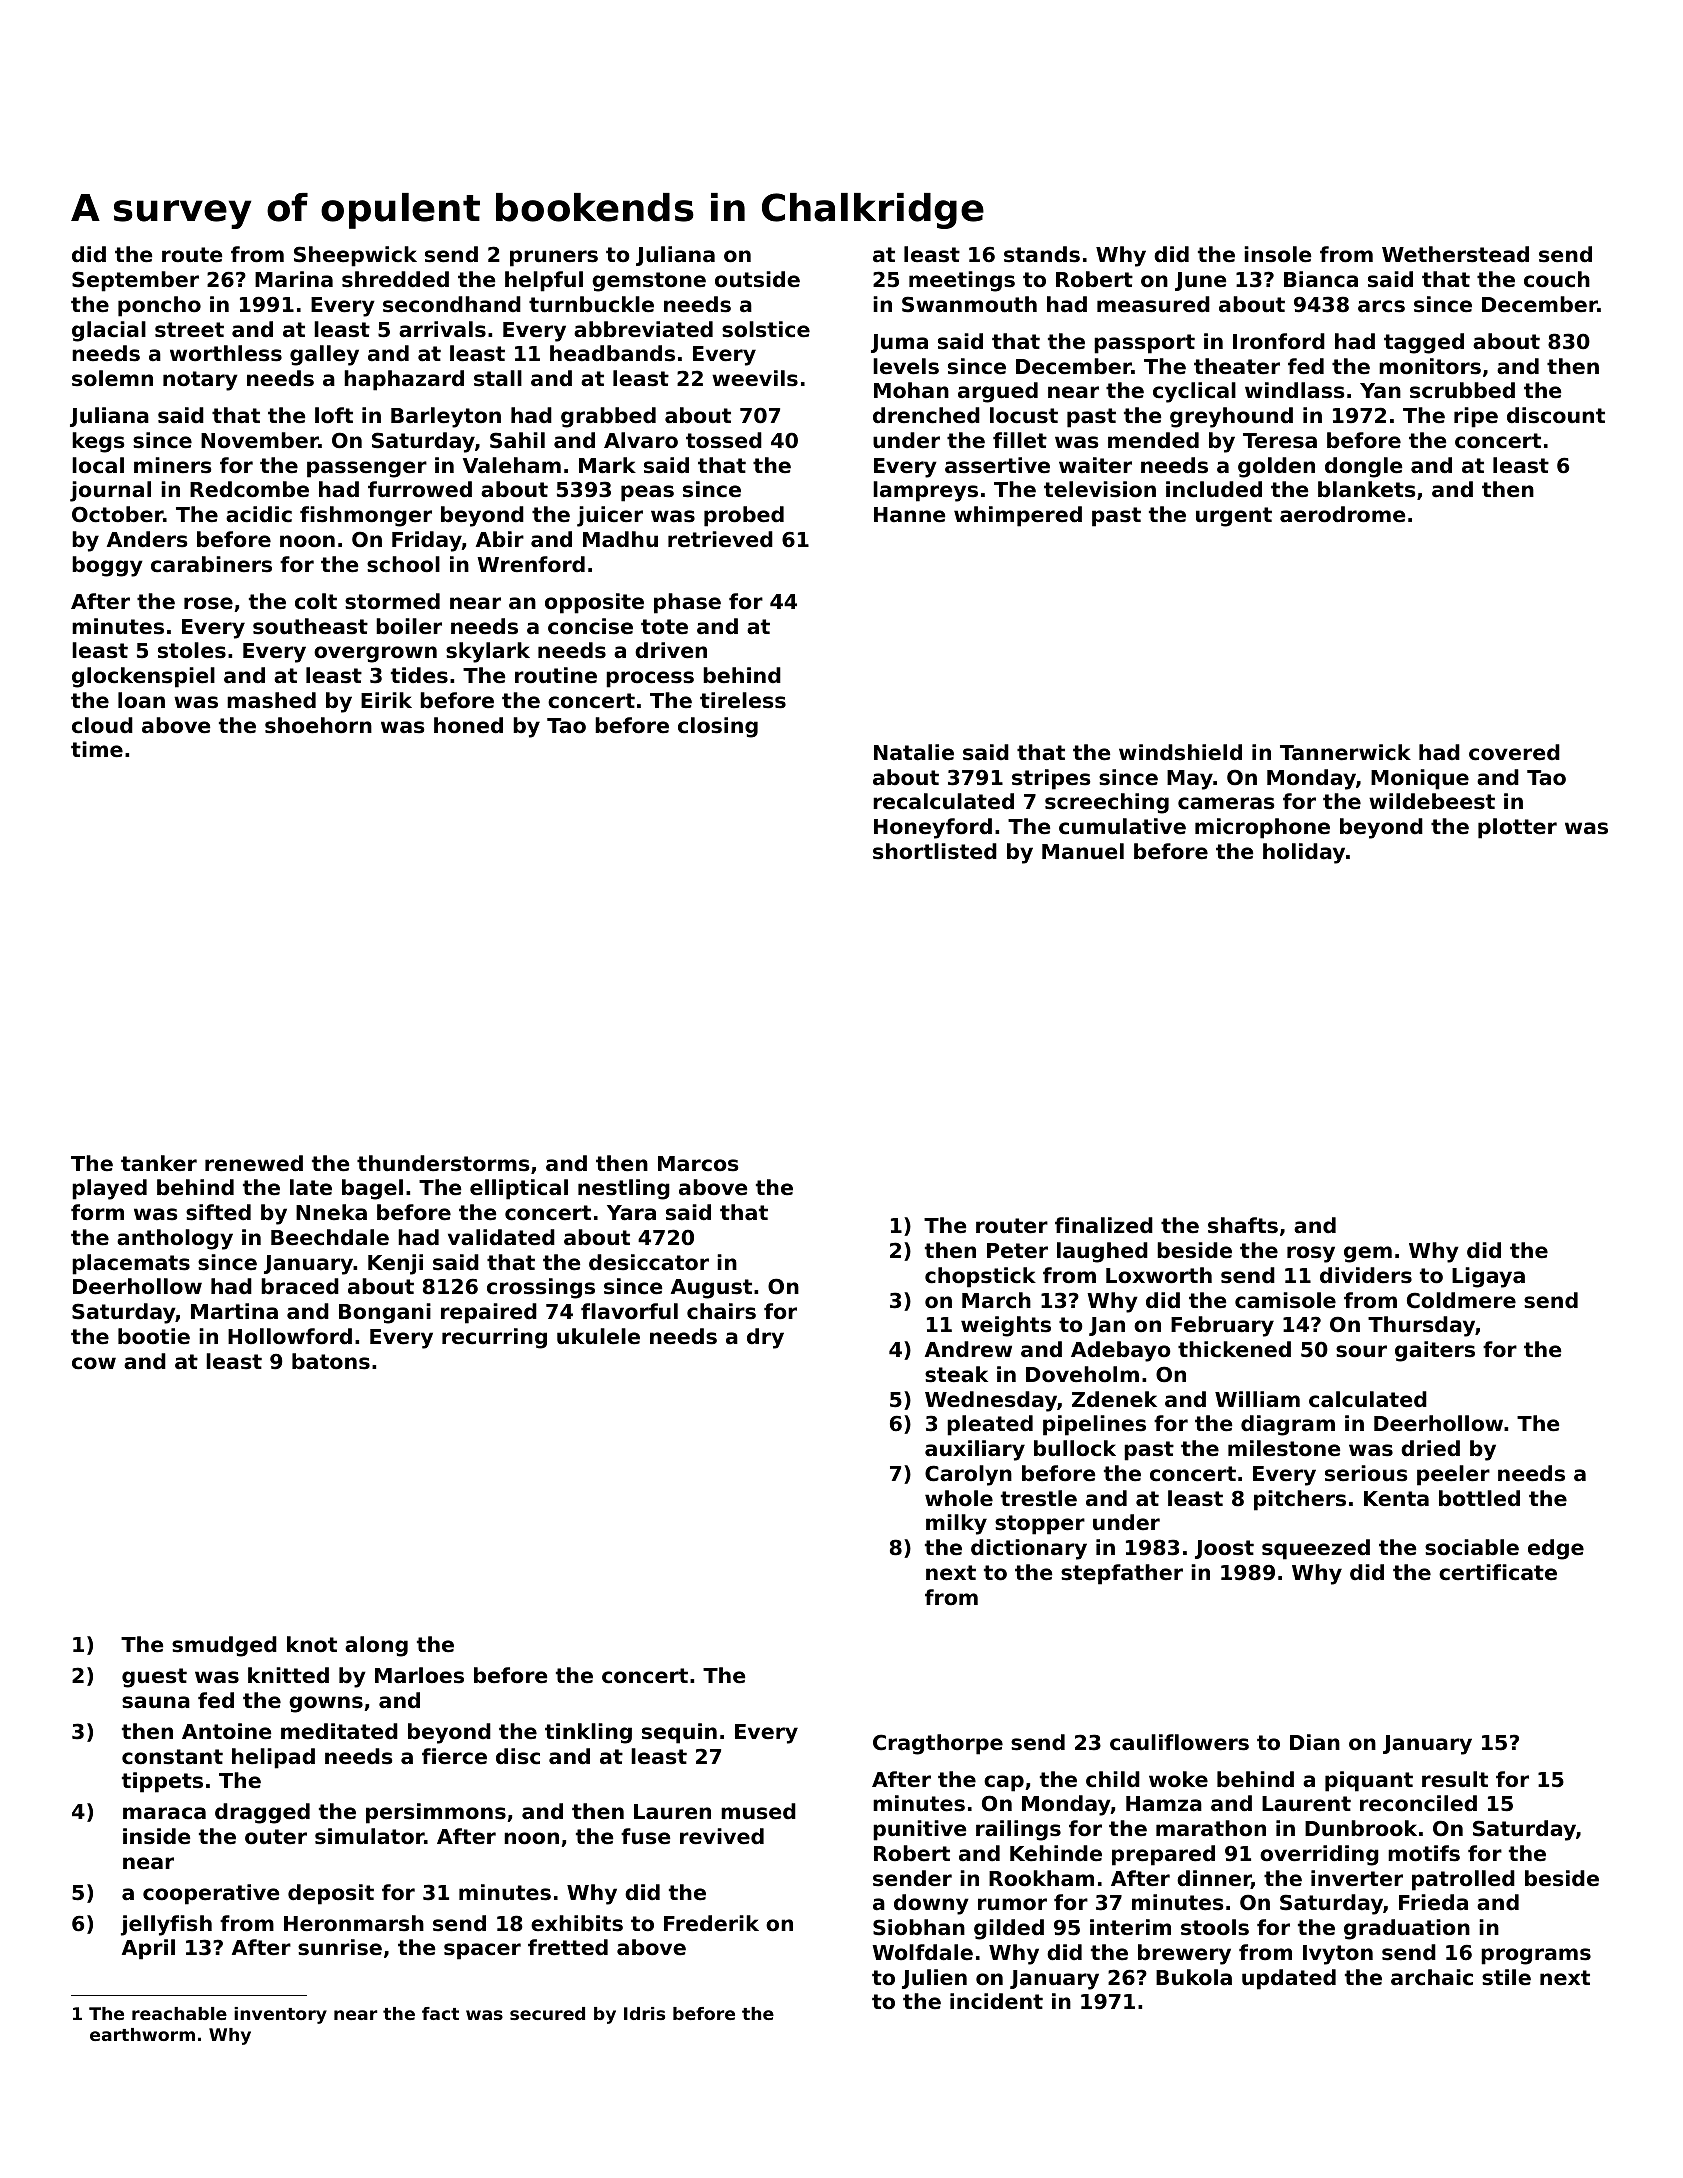 The image size is (1683, 2178). What do you see at coordinates (1453, 1475) in the screenshot?
I see `peeler` at bounding box center [1453, 1475].
